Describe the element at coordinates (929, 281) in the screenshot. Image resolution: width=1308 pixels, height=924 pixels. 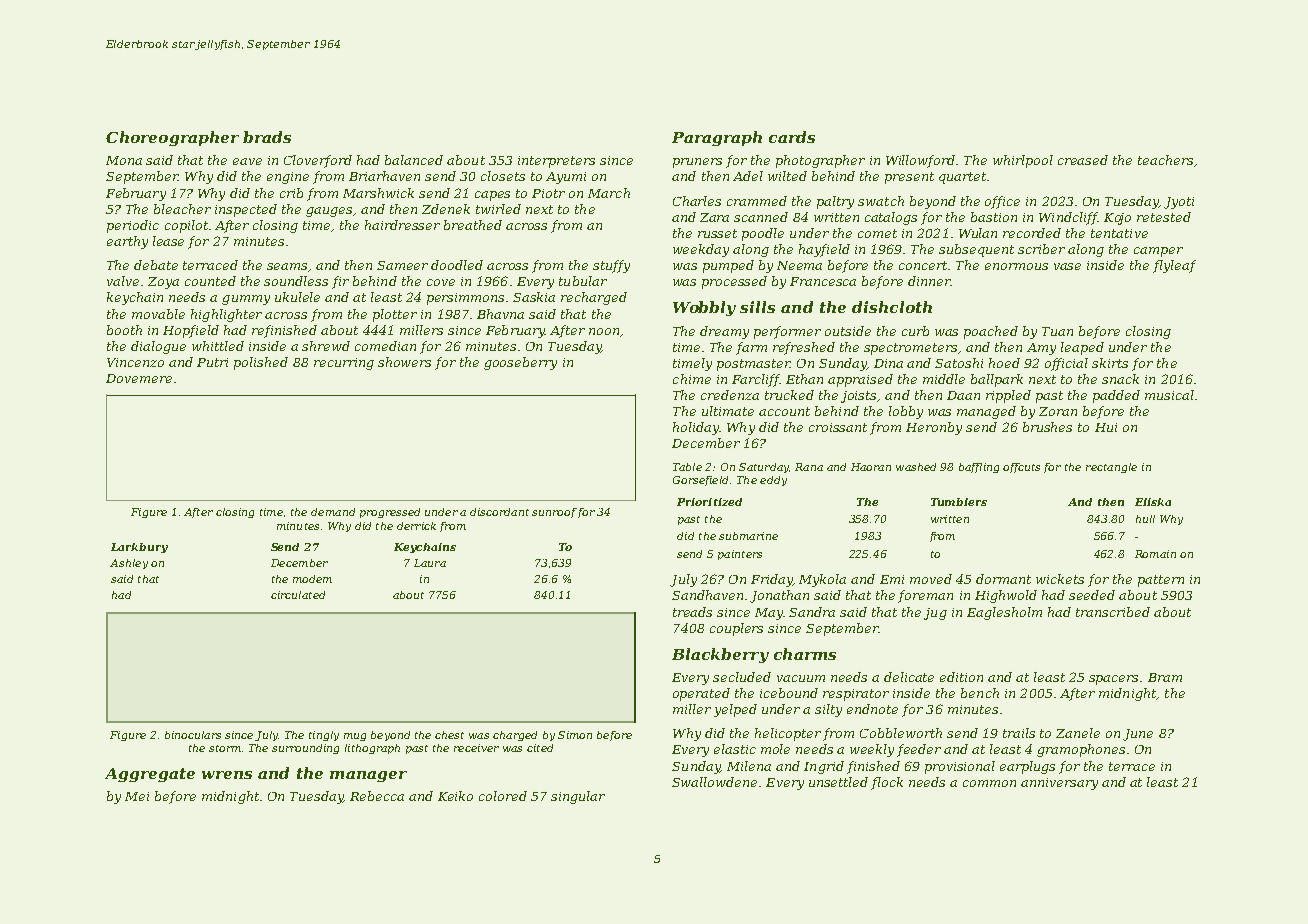
I see `dinner` at that location.
